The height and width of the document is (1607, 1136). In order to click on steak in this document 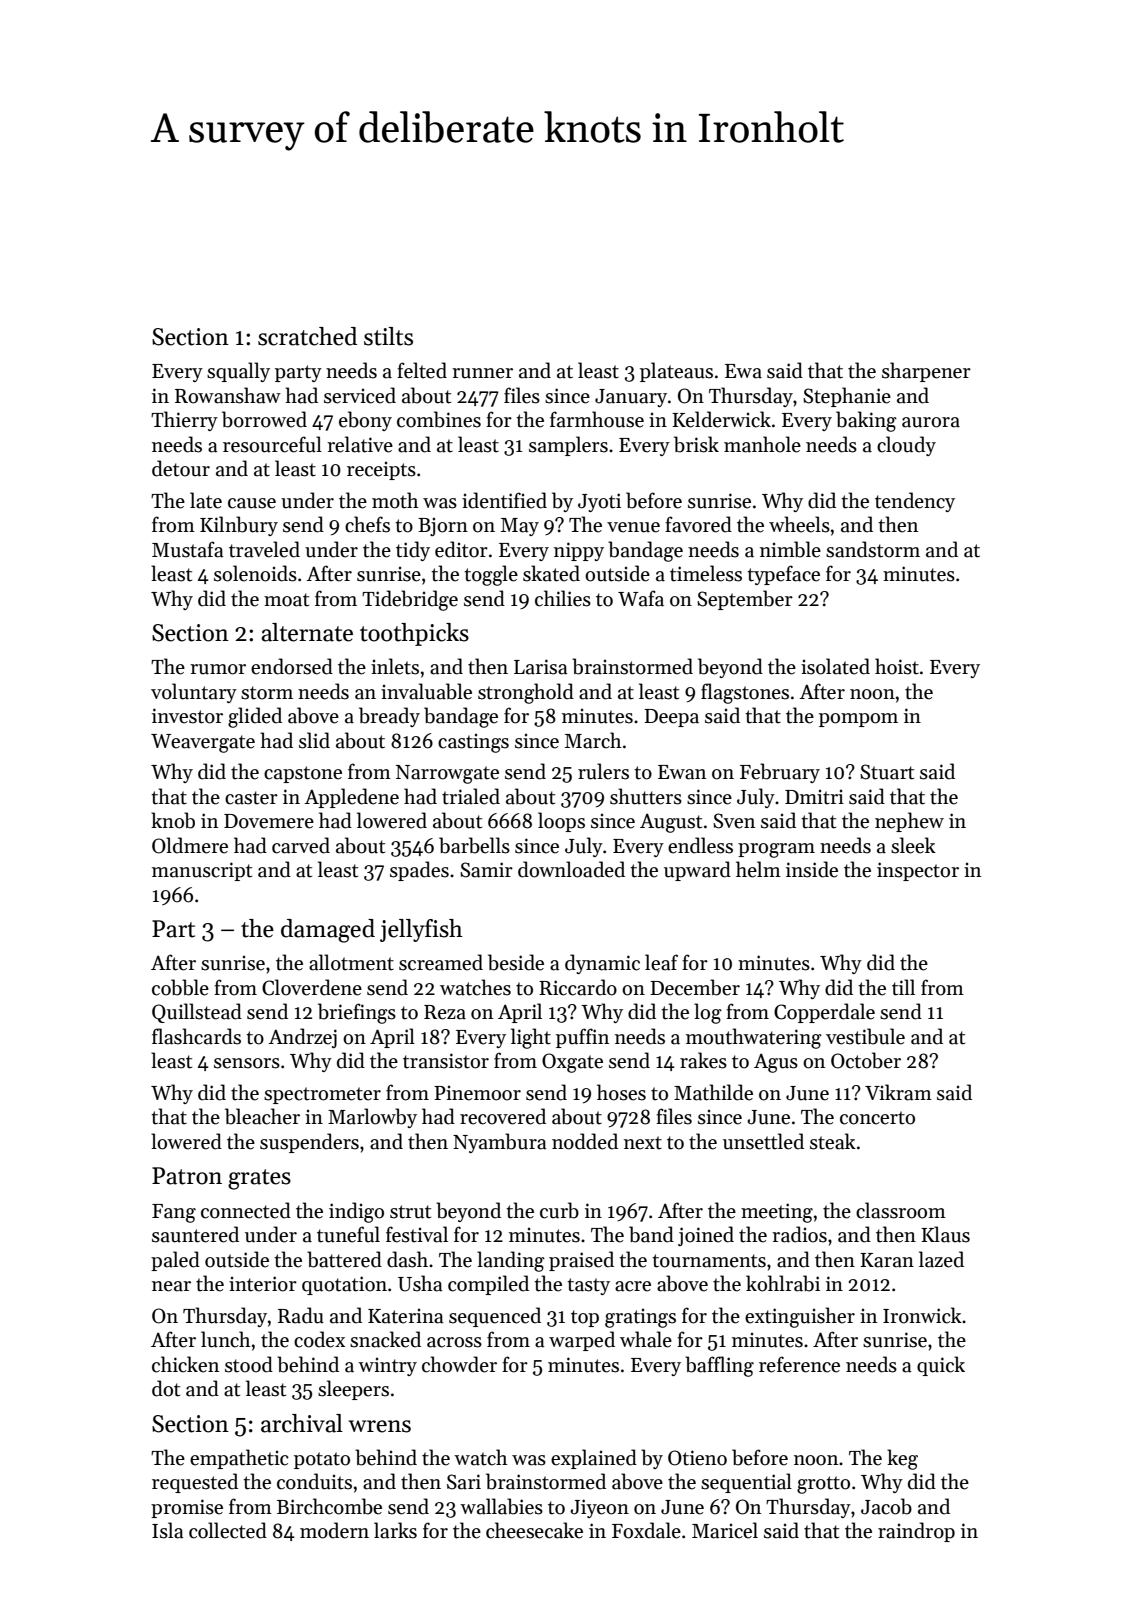, I will do `click(833, 1141)`.
